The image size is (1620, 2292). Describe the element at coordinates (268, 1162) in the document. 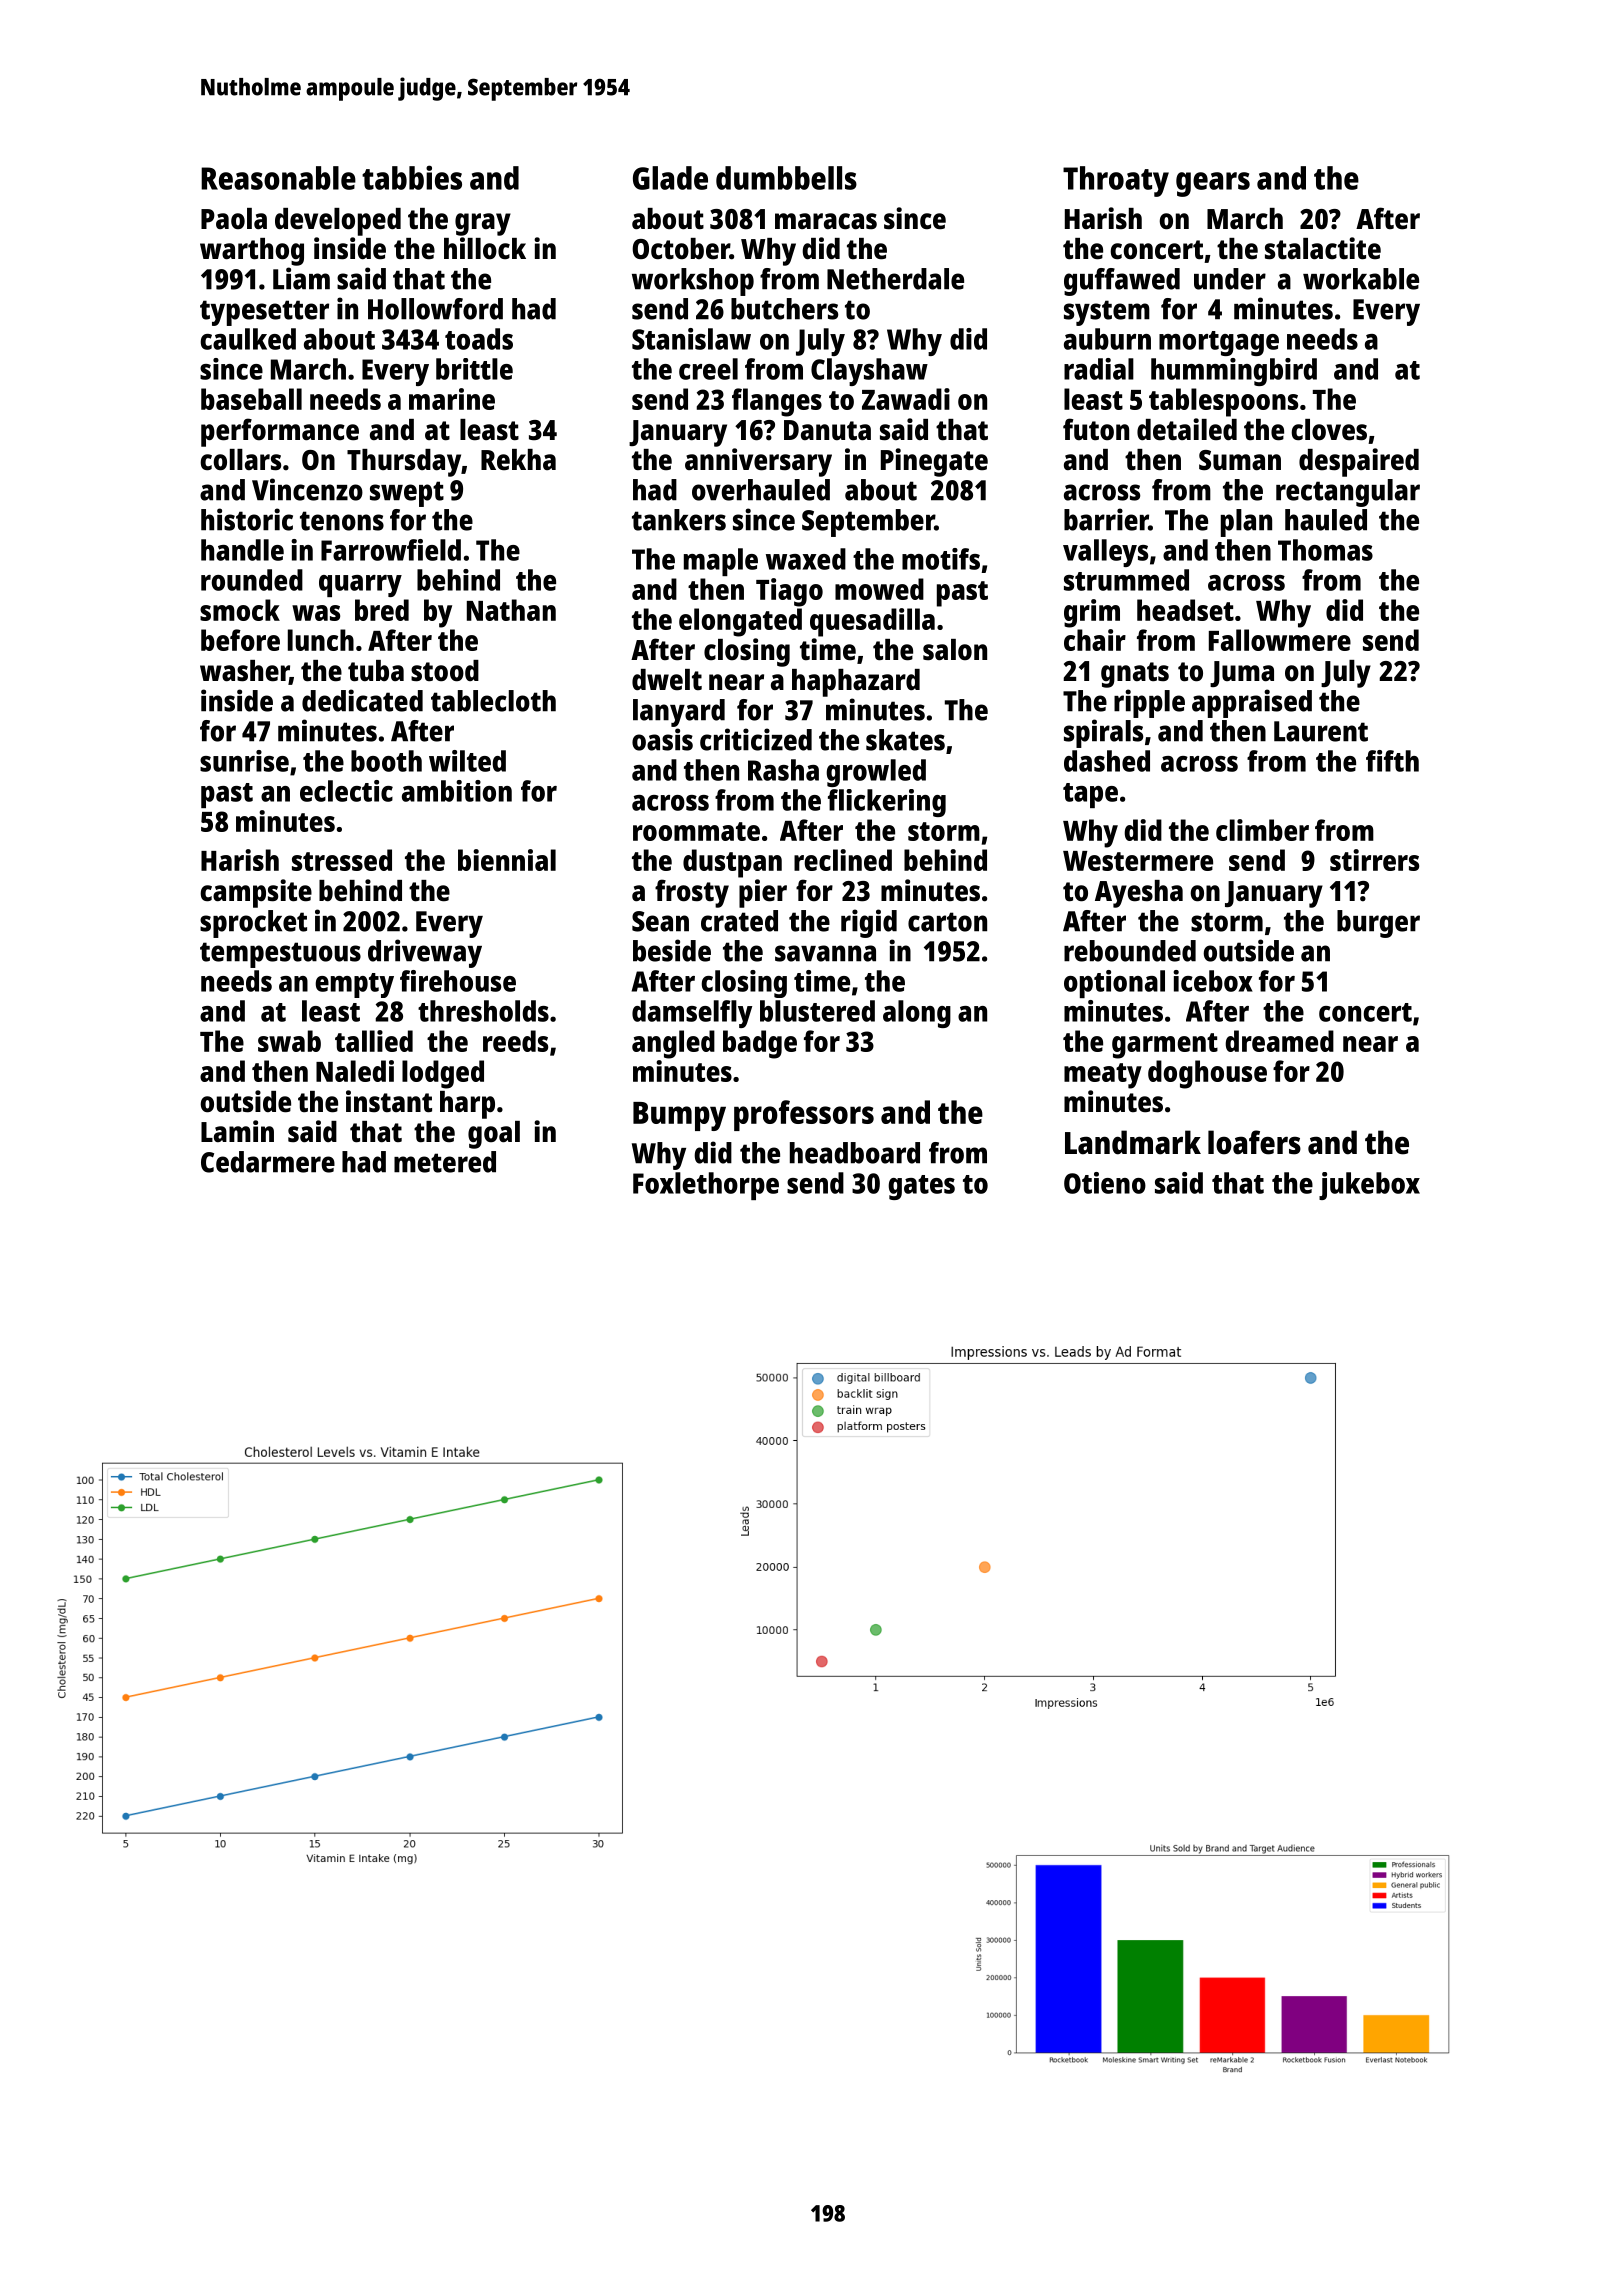

I see `Cedarmere` at that location.
